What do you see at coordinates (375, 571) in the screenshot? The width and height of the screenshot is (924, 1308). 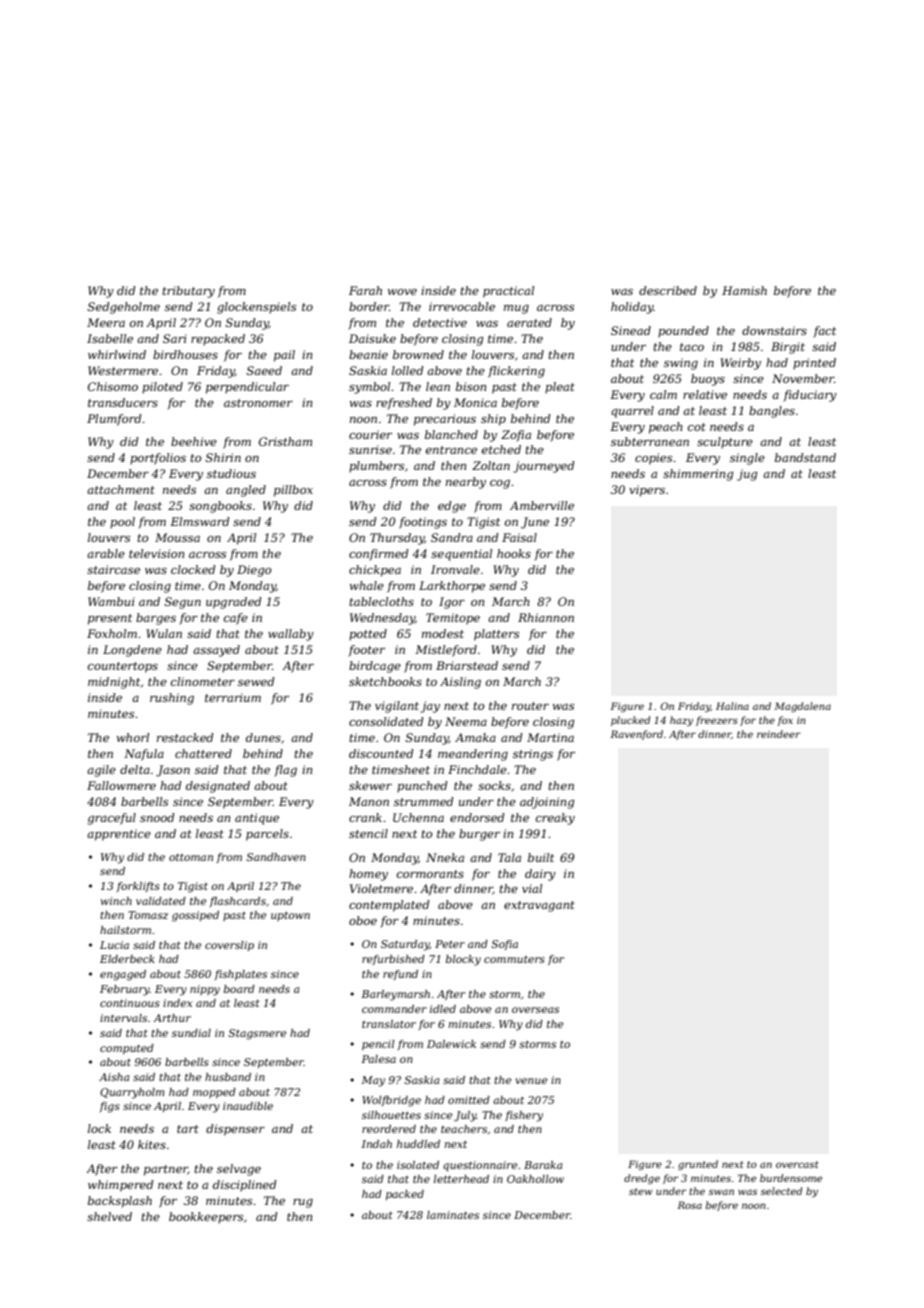 I see `chickpea` at bounding box center [375, 571].
